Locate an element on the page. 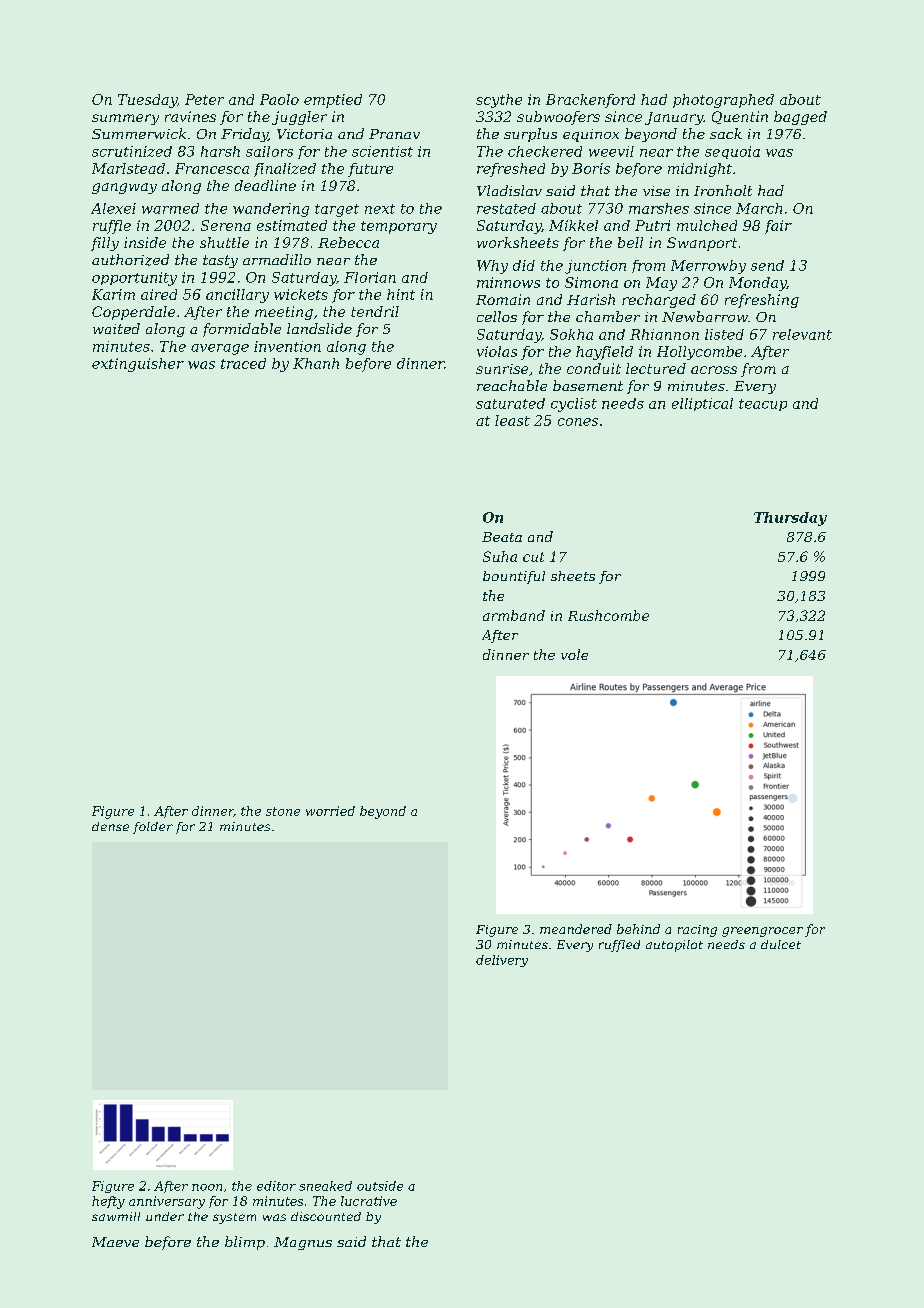  emptied is located at coordinates (333, 101).
